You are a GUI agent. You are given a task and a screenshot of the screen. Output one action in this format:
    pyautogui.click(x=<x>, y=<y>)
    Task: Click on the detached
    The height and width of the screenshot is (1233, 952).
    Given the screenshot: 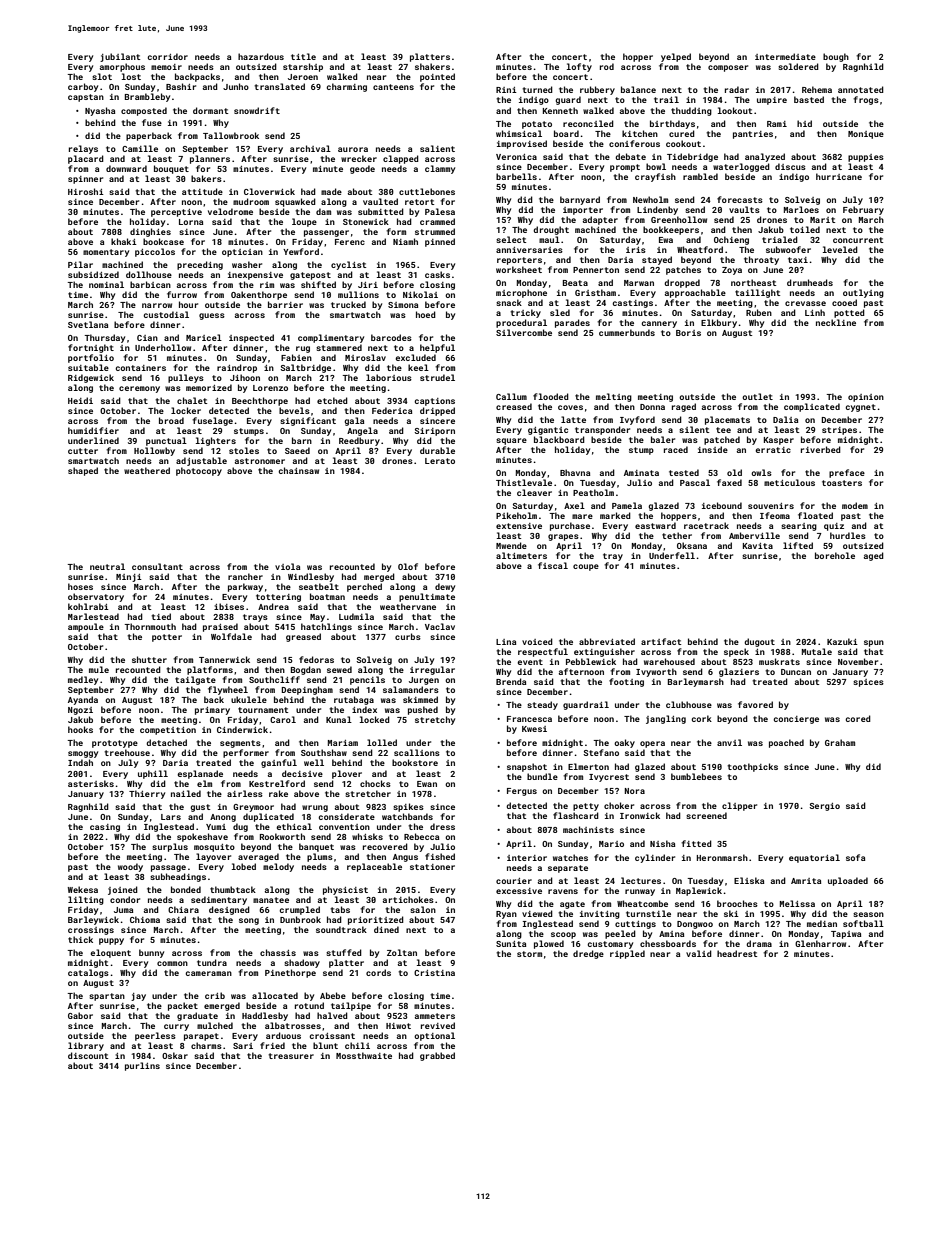 What is the action you would take?
    pyautogui.click(x=166, y=742)
